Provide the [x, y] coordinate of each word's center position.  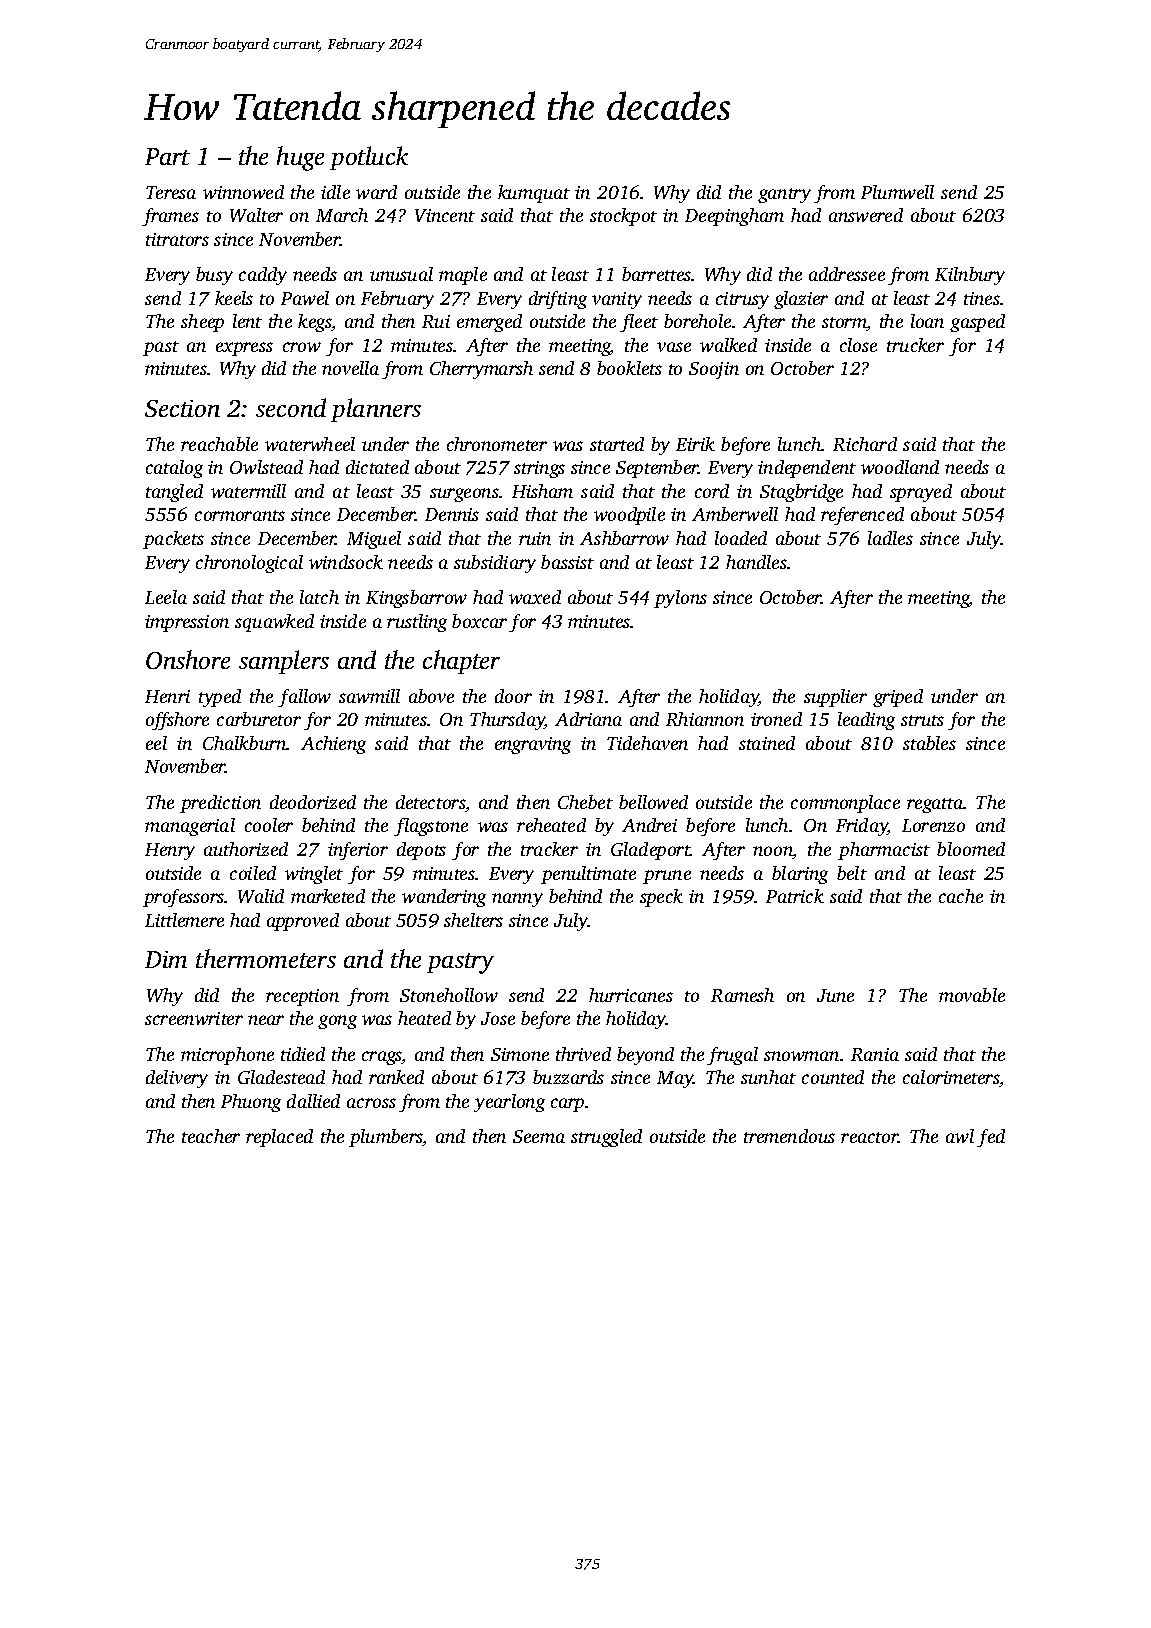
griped [898, 698]
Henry [170, 851]
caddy [263, 276]
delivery [177, 1079]
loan [927, 321]
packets [173, 540]
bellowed [653, 802]
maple [463, 276]
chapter [461, 662]
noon [773, 852]
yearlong [509, 1103]
